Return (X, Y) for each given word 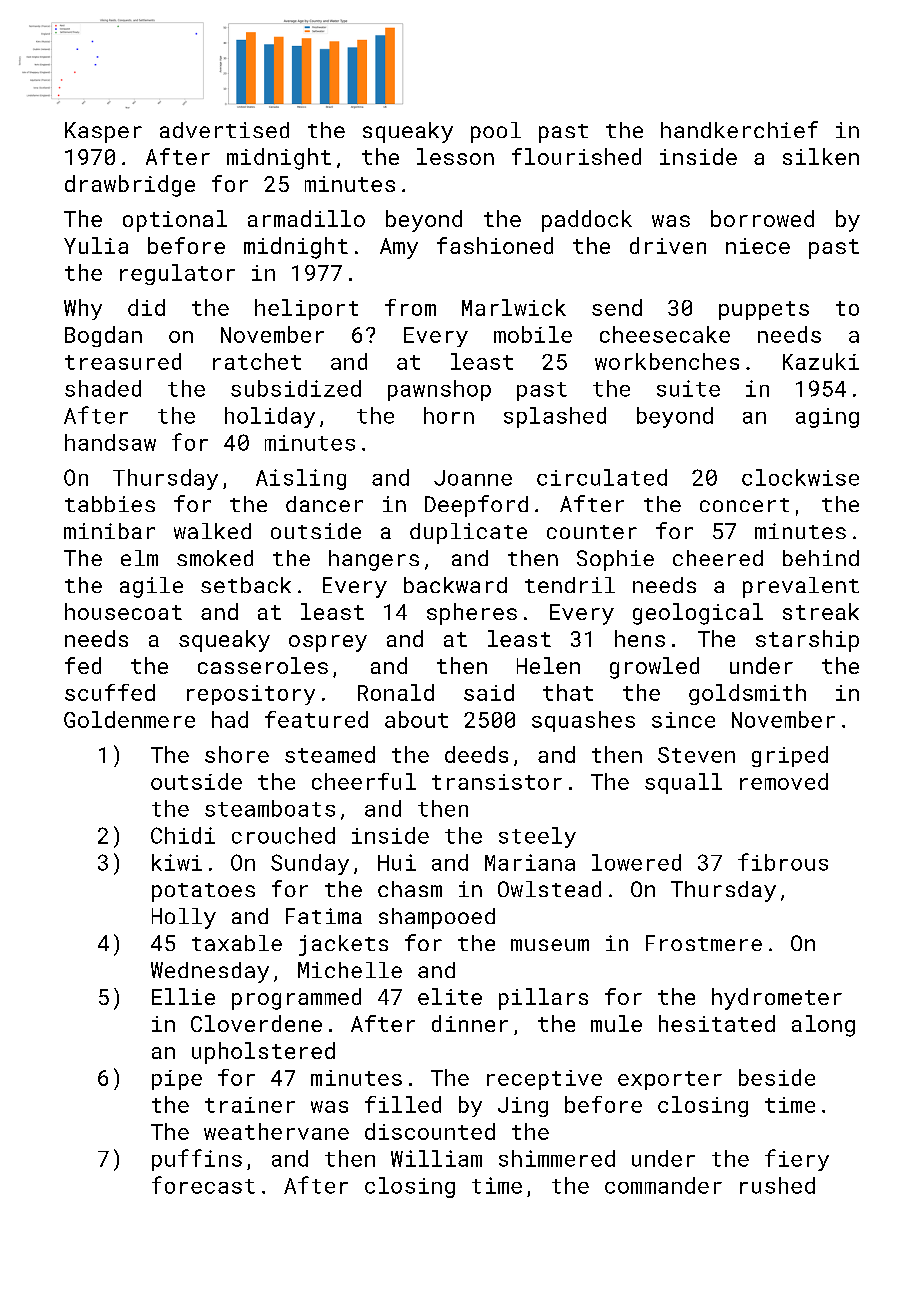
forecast (203, 1185)
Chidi (183, 835)
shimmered (557, 1158)
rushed (777, 1185)
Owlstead (549, 889)
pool (496, 132)
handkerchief (739, 129)
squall (683, 783)
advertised (224, 130)
